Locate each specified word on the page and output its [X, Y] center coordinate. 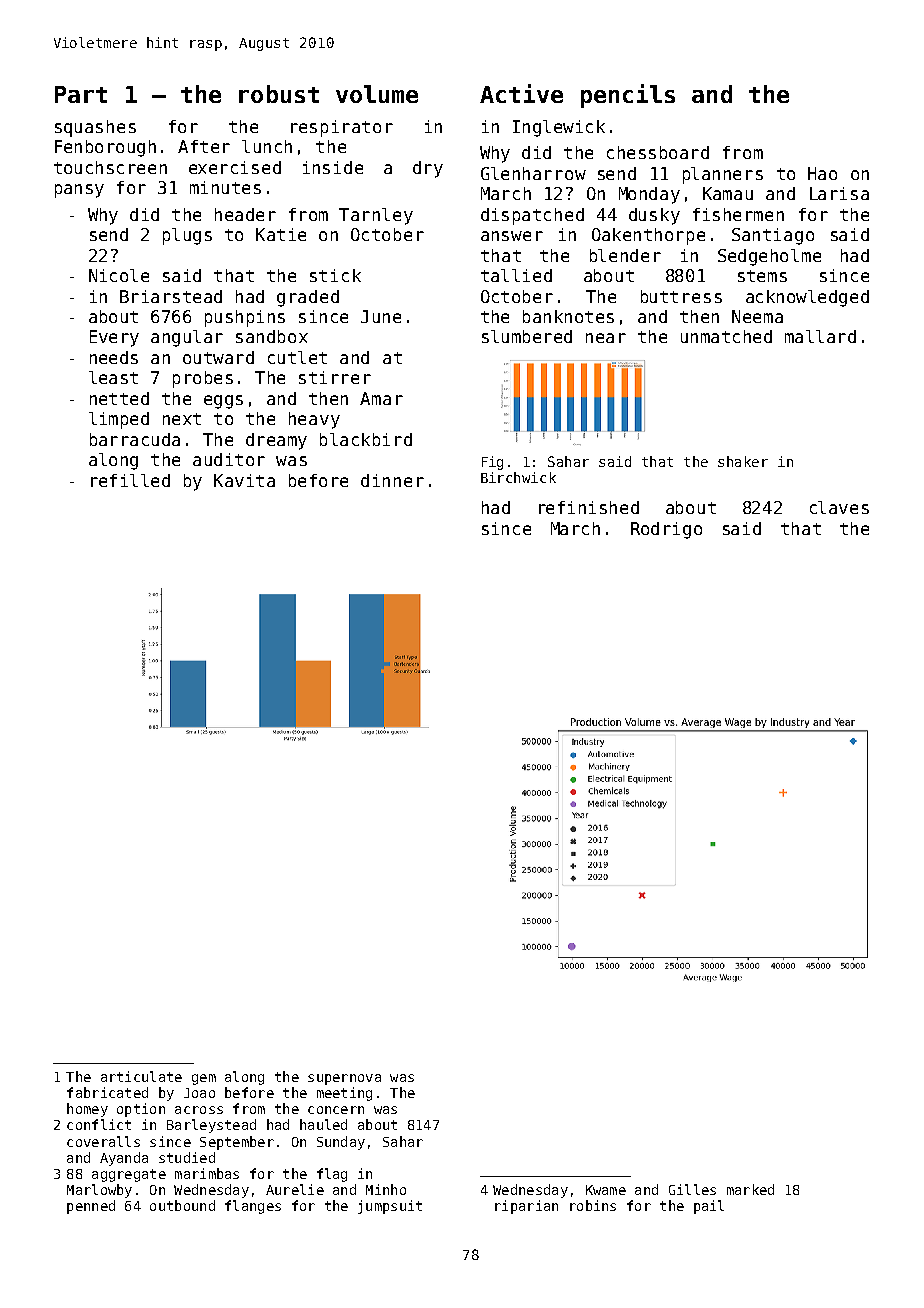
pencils [628, 96]
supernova [344, 1079]
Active [521, 93]
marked [750, 1189]
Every [114, 338]
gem [204, 1079]
